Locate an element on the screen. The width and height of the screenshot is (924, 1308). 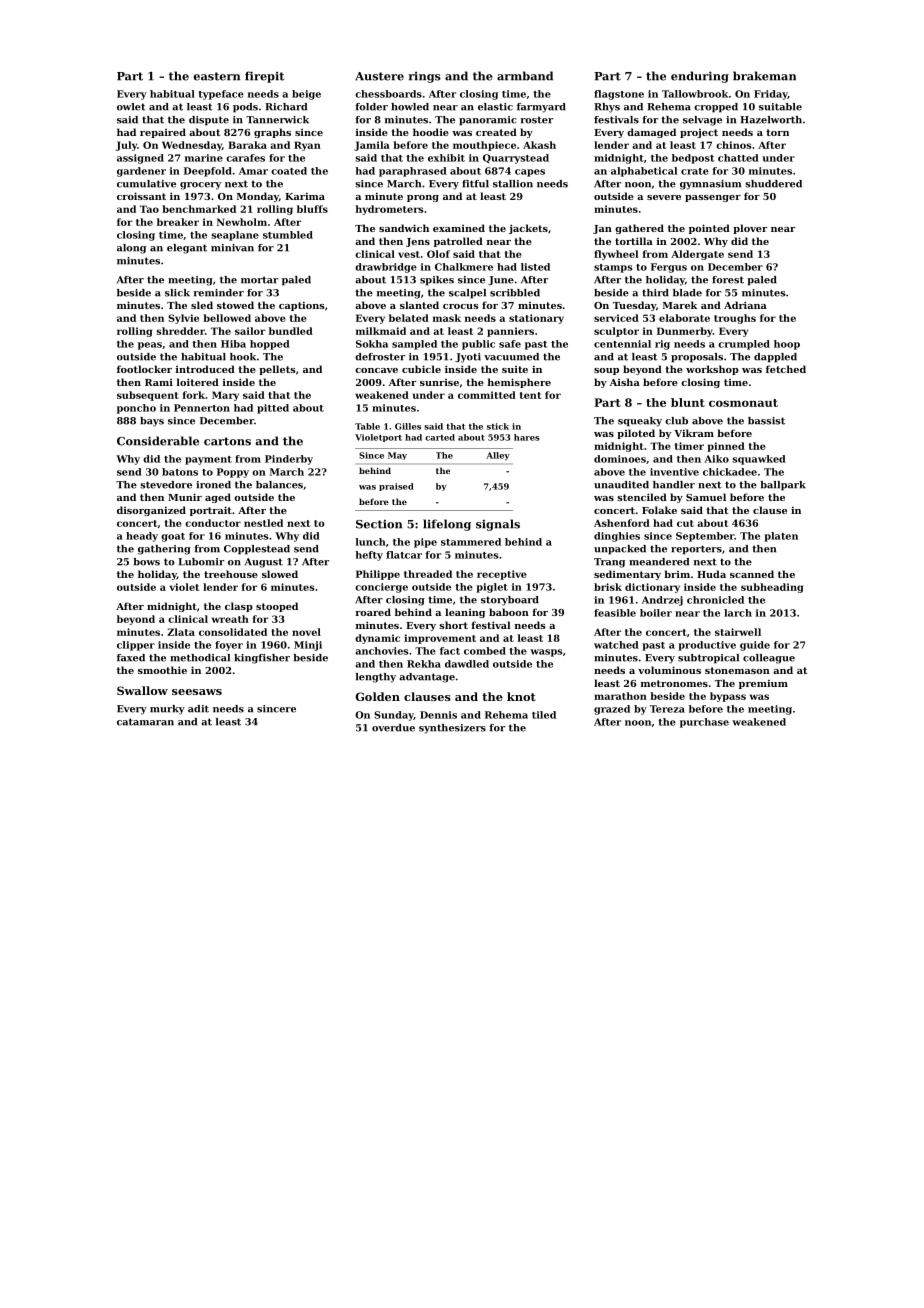
conductor is located at coordinates (213, 523).
